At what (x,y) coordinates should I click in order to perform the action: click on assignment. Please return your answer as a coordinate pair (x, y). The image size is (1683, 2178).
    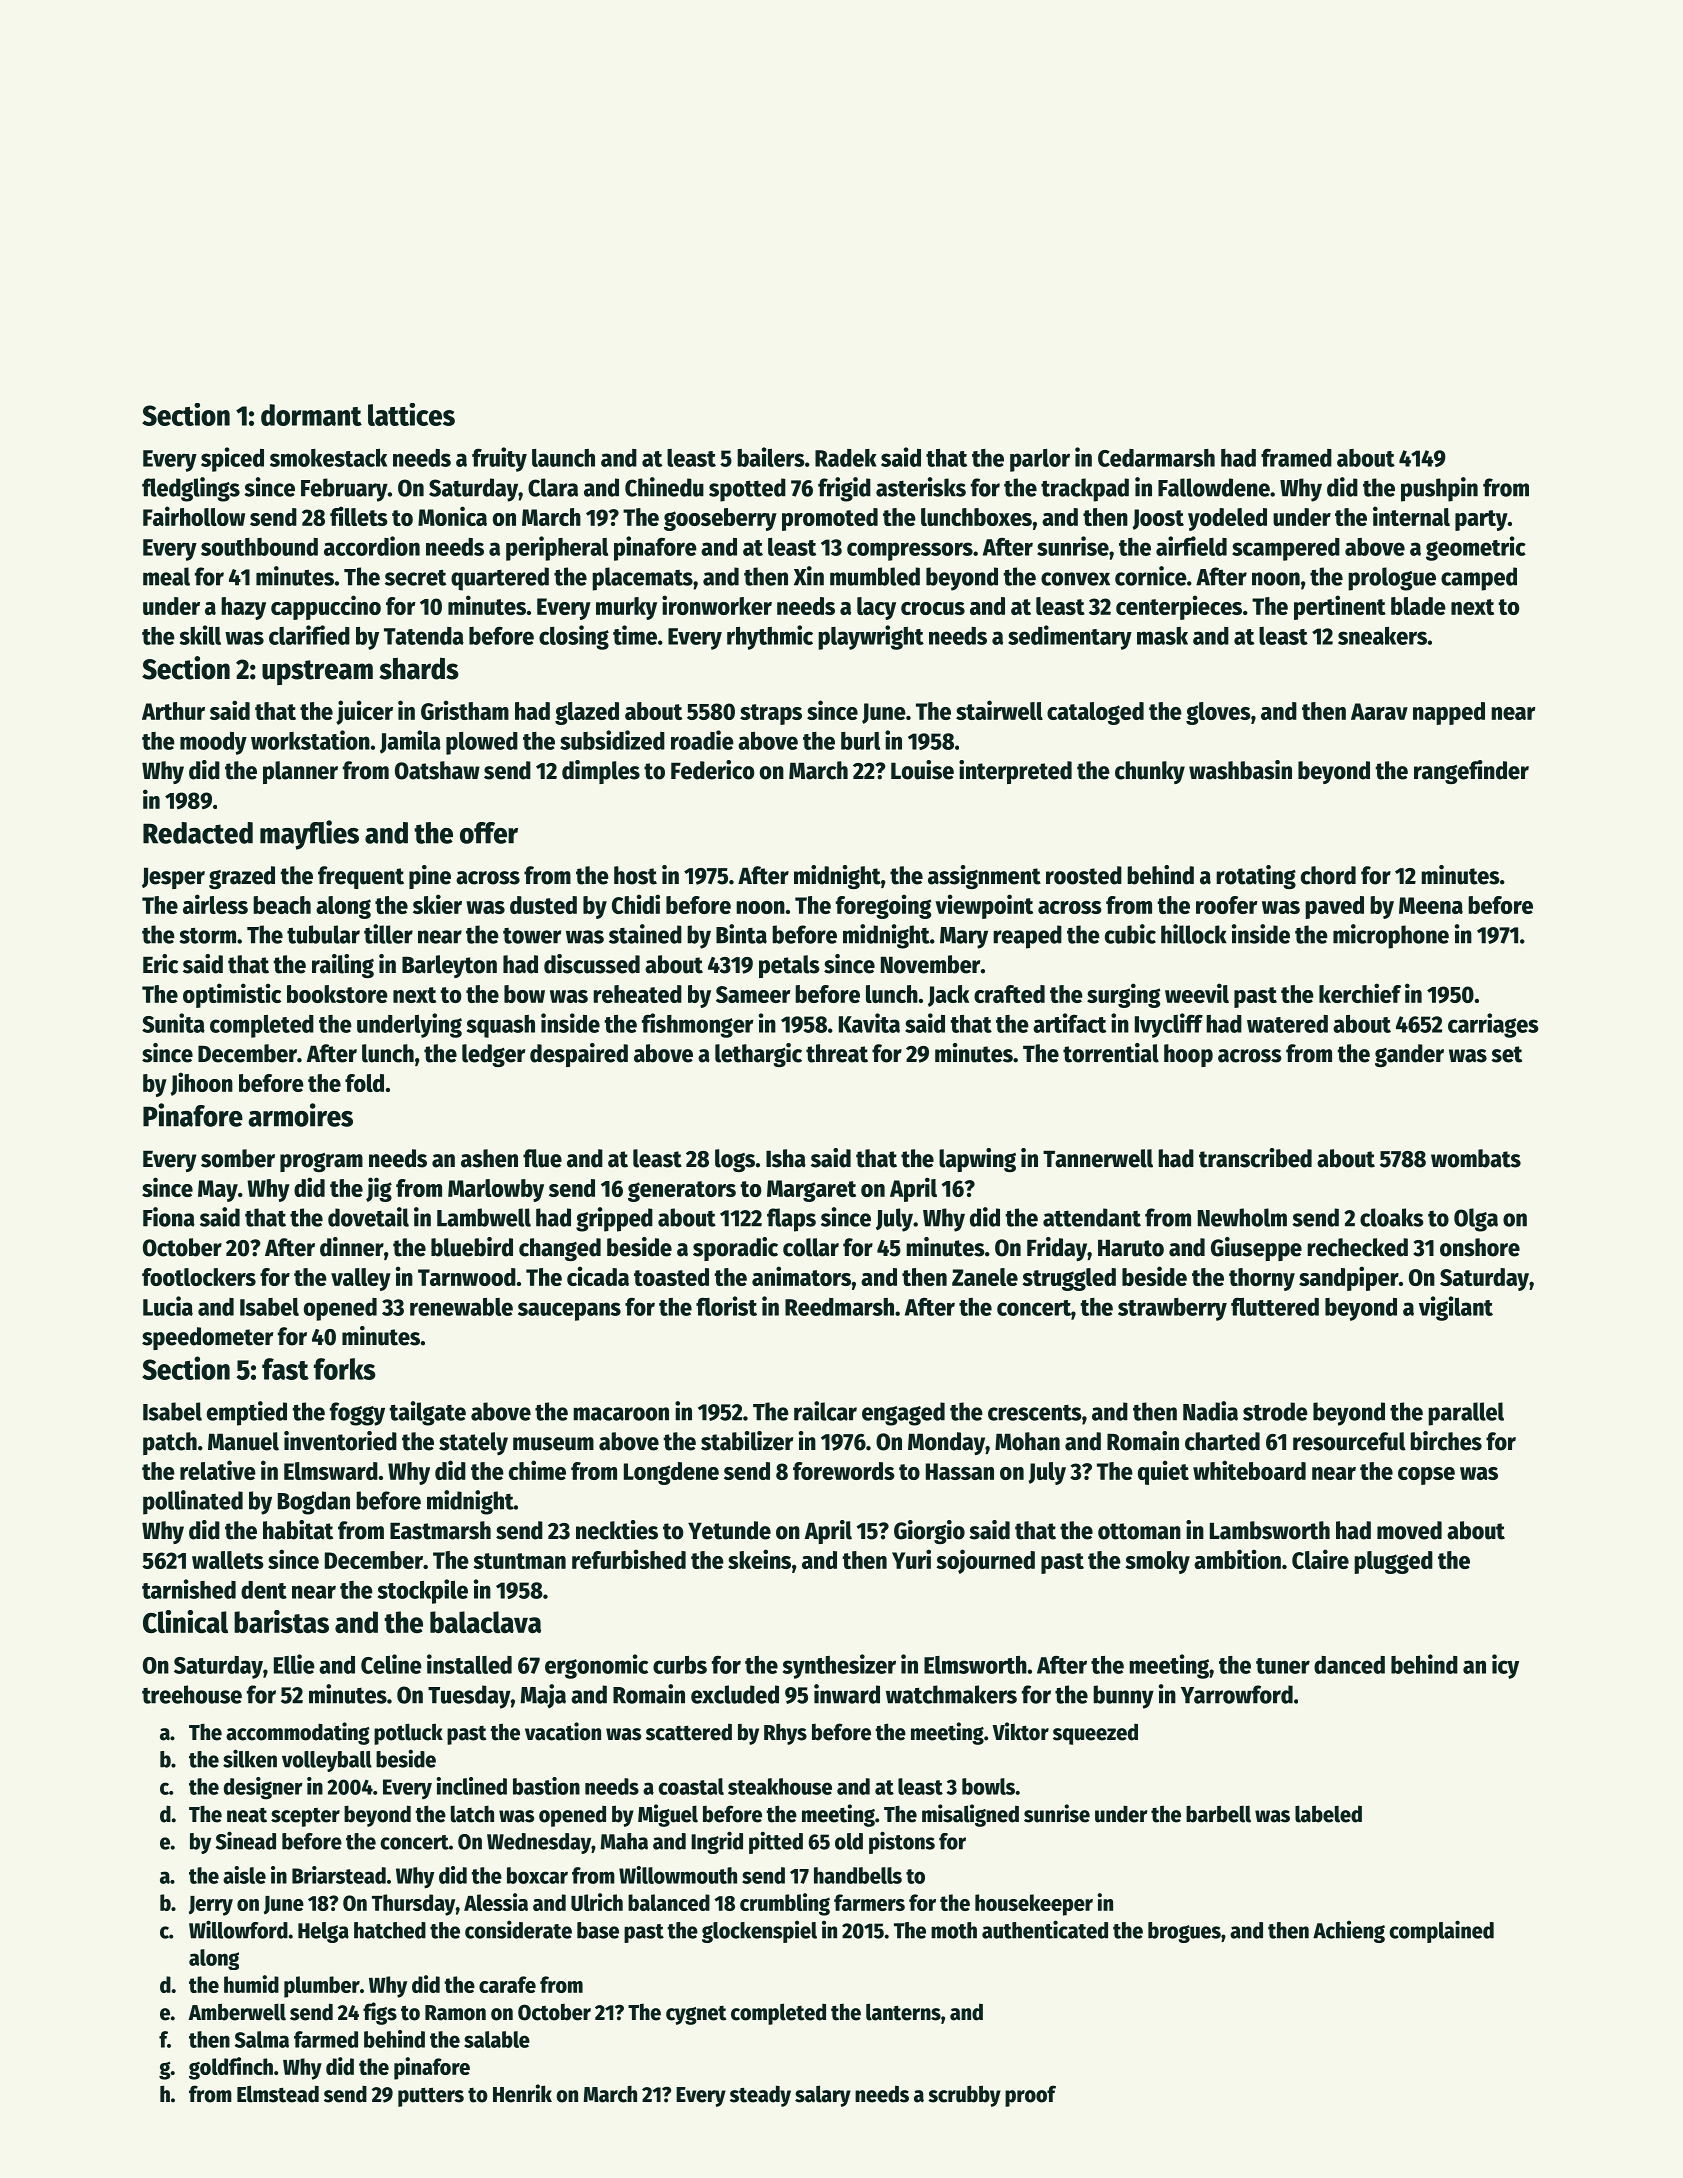
    Looking at the image, I should click on (984, 877).
